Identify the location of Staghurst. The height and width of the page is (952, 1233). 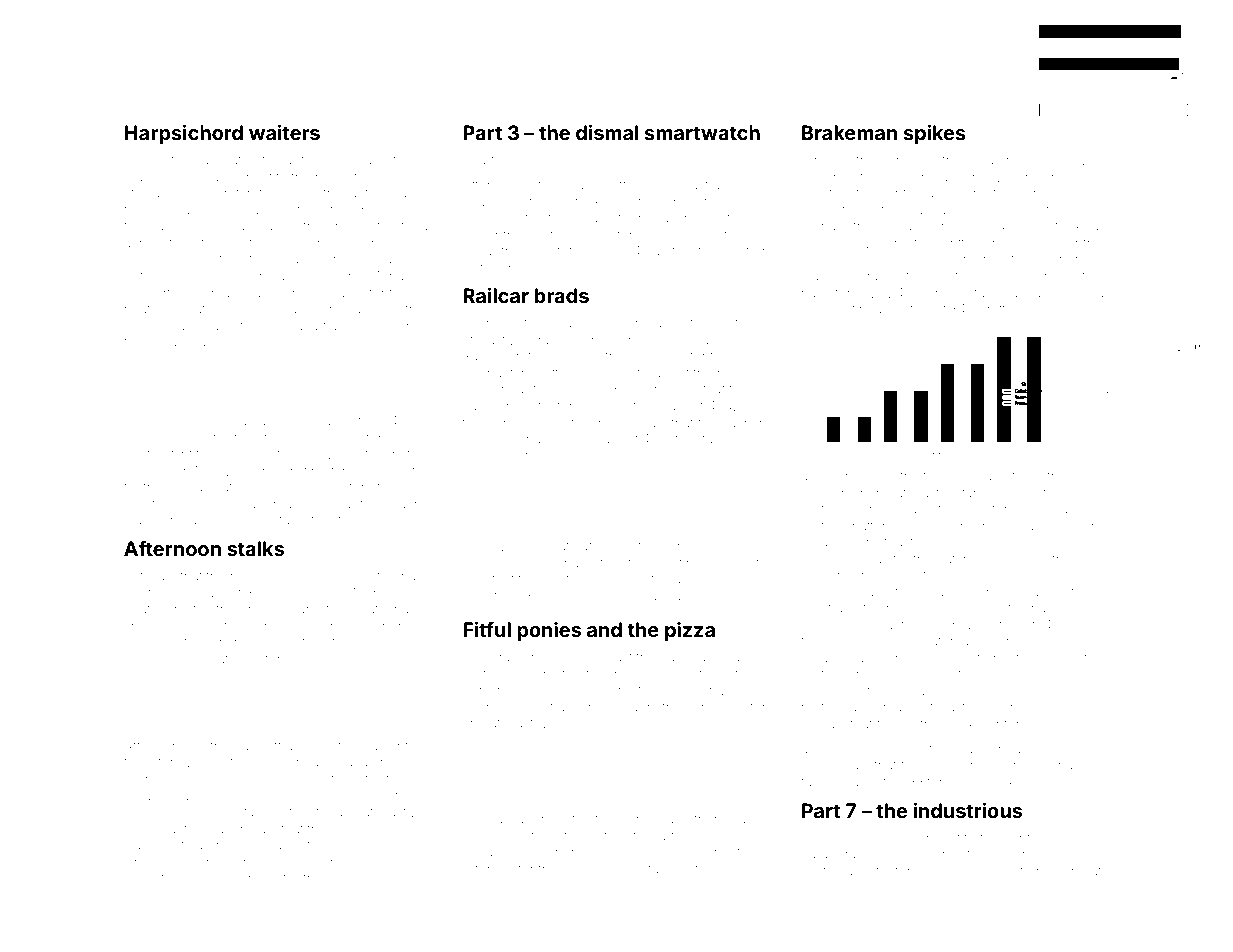
(669, 870).
